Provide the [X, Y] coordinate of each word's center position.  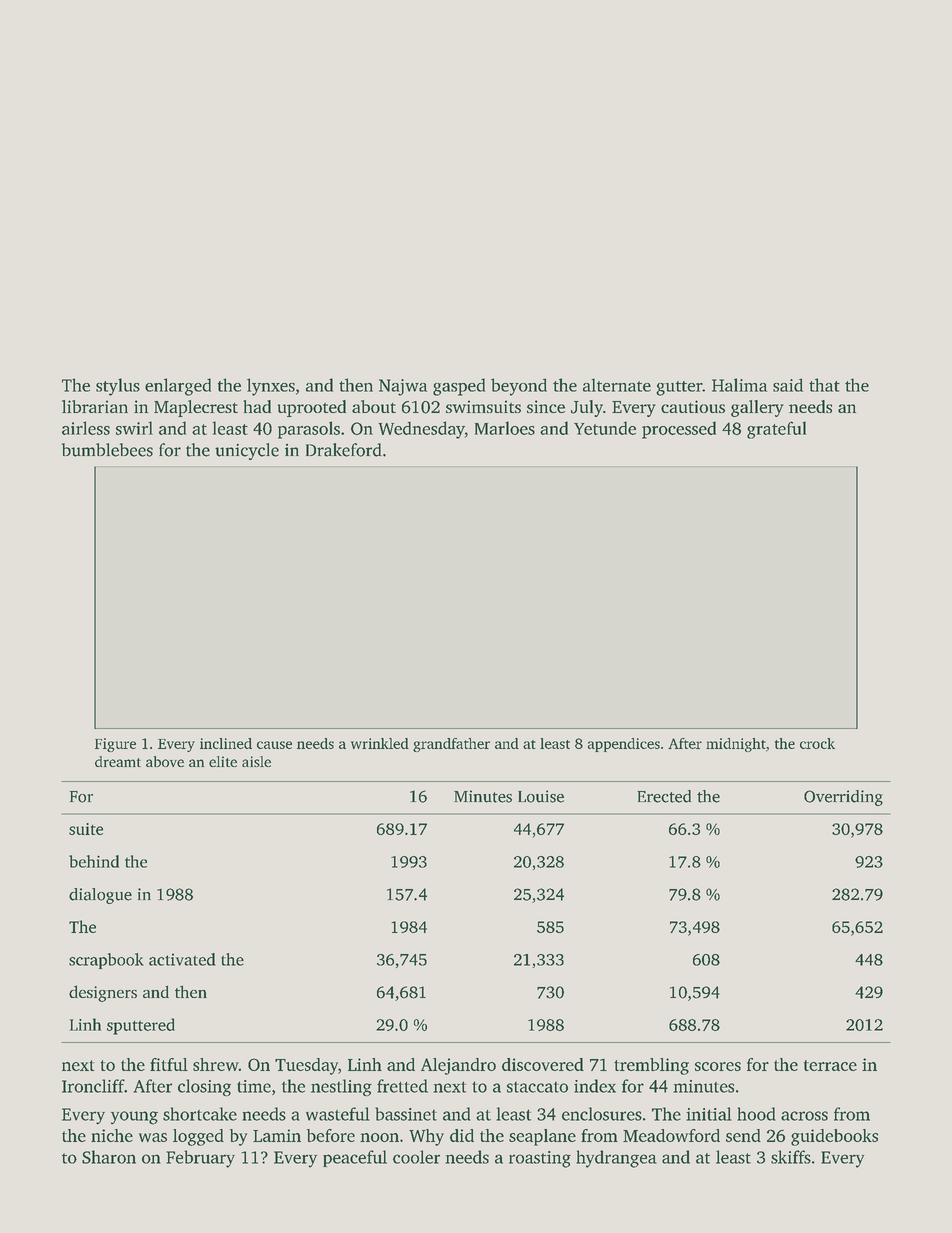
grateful [776, 430]
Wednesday [422, 430]
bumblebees [107, 450]
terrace [830, 1065]
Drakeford [344, 450]
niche [112, 1135]
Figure [115, 745]
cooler [416, 1157]
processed [679, 430]
